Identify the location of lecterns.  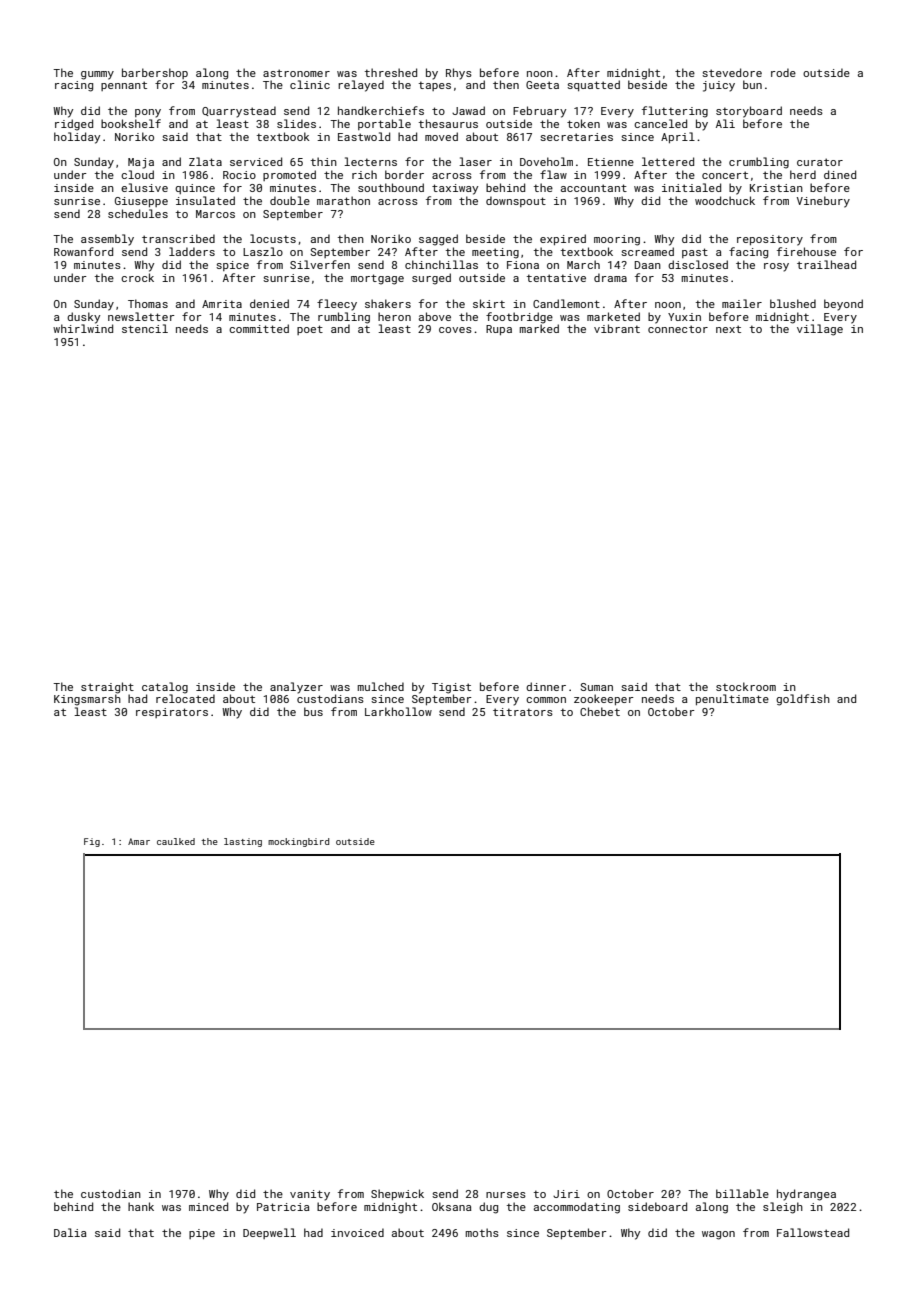
(370, 161).
